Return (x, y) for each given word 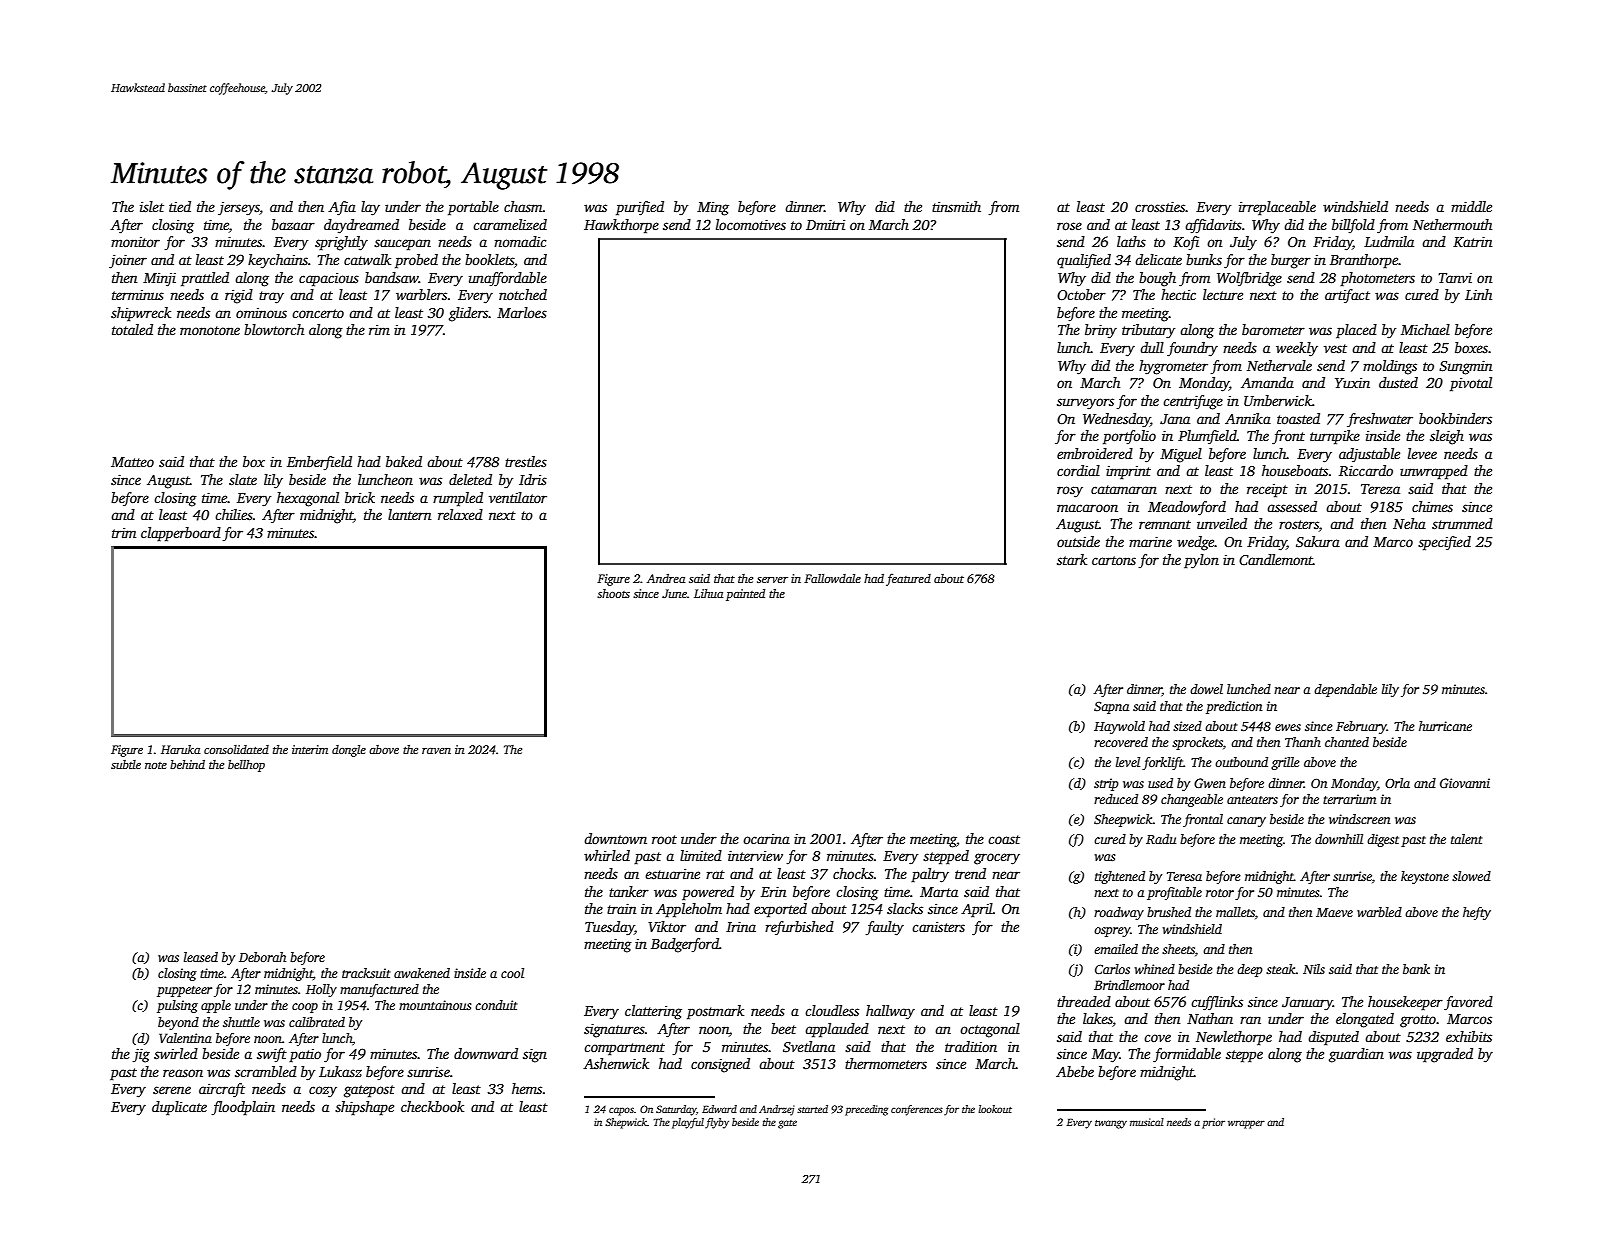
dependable (1345, 690)
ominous (261, 313)
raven (436, 751)
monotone (210, 330)
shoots (613, 593)
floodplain (243, 1108)
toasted (1298, 418)
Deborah (262, 957)
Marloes (522, 312)
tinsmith (956, 206)
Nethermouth (1452, 224)
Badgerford (685, 945)
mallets (1235, 912)
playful (688, 1123)
